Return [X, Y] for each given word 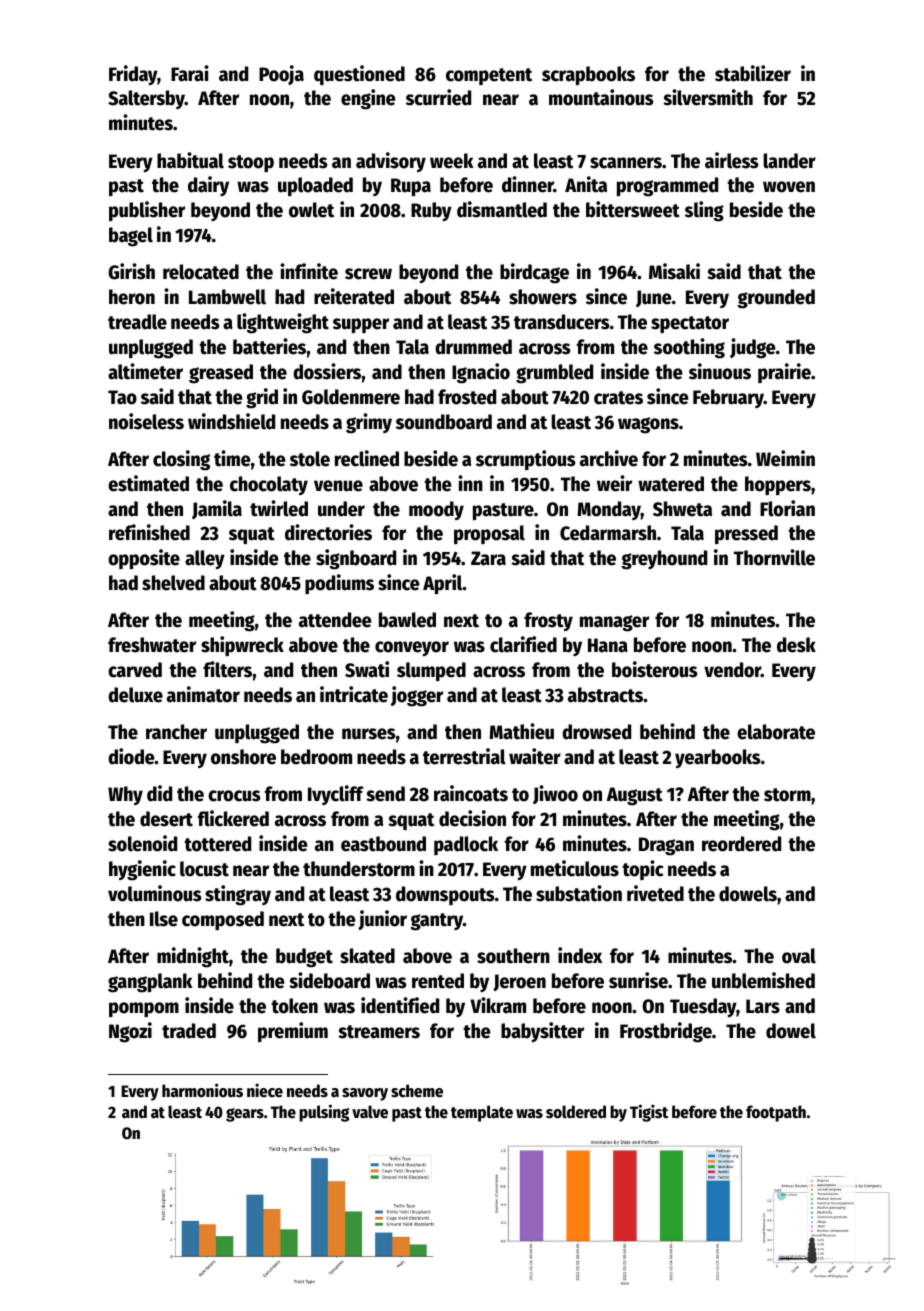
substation [579, 893]
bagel [131, 237]
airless [731, 160]
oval [799, 956]
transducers [561, 322]
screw [368, 274]
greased [221, 374]
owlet [311, 210]
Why [125, 795]
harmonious [202, 1090]
